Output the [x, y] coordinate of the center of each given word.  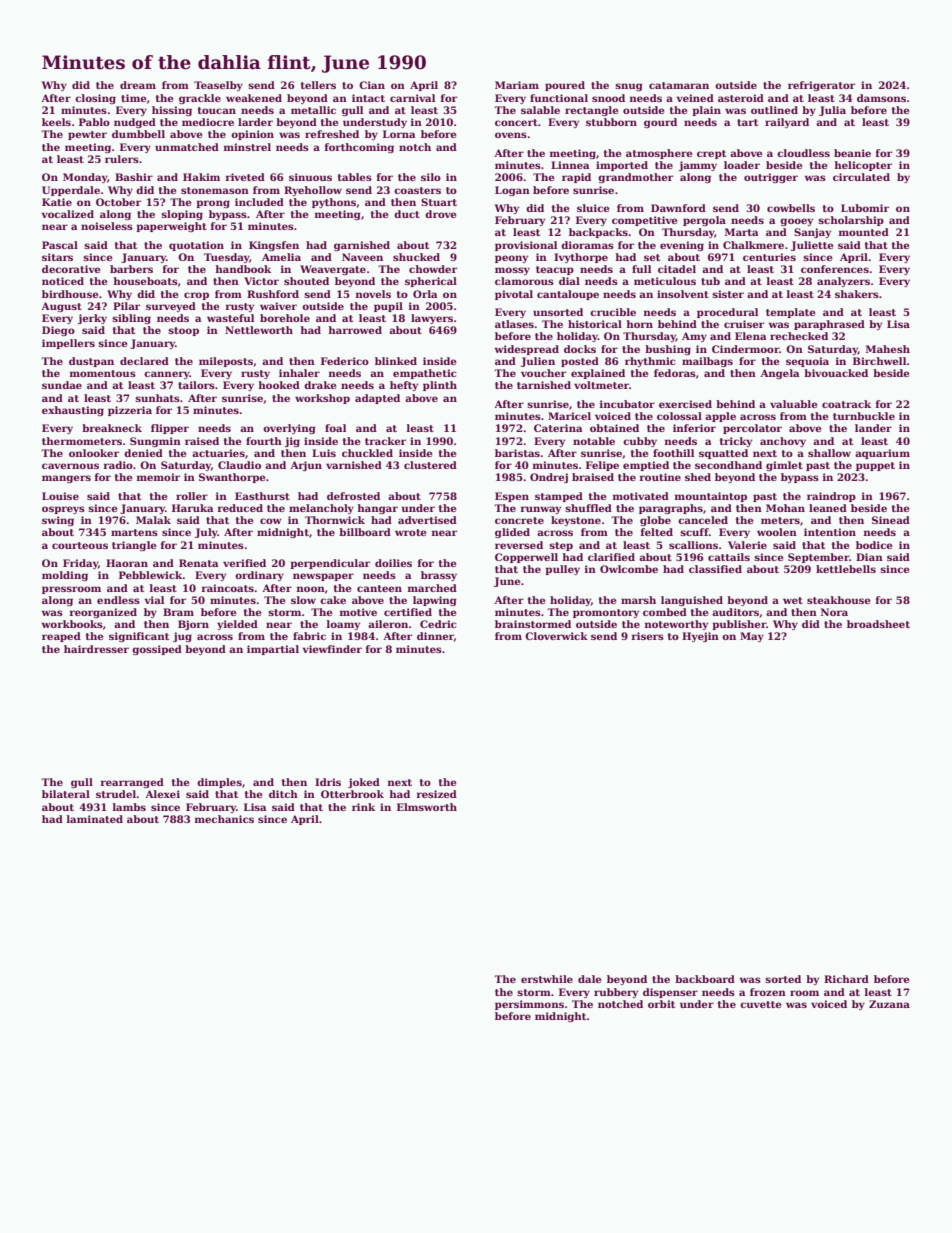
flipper [170, 429]
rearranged [132, 783]
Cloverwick [556, 636]
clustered [430, 465]
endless [118, 600]
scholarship [851, 221]
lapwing [435, 601]
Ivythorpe [581, 258]
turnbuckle [864, 416]
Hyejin [700, 637]
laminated [95, 819]
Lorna [399, 134]
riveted [245, 177]
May [752, 637]
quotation [196, 246]
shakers [857, 294]
